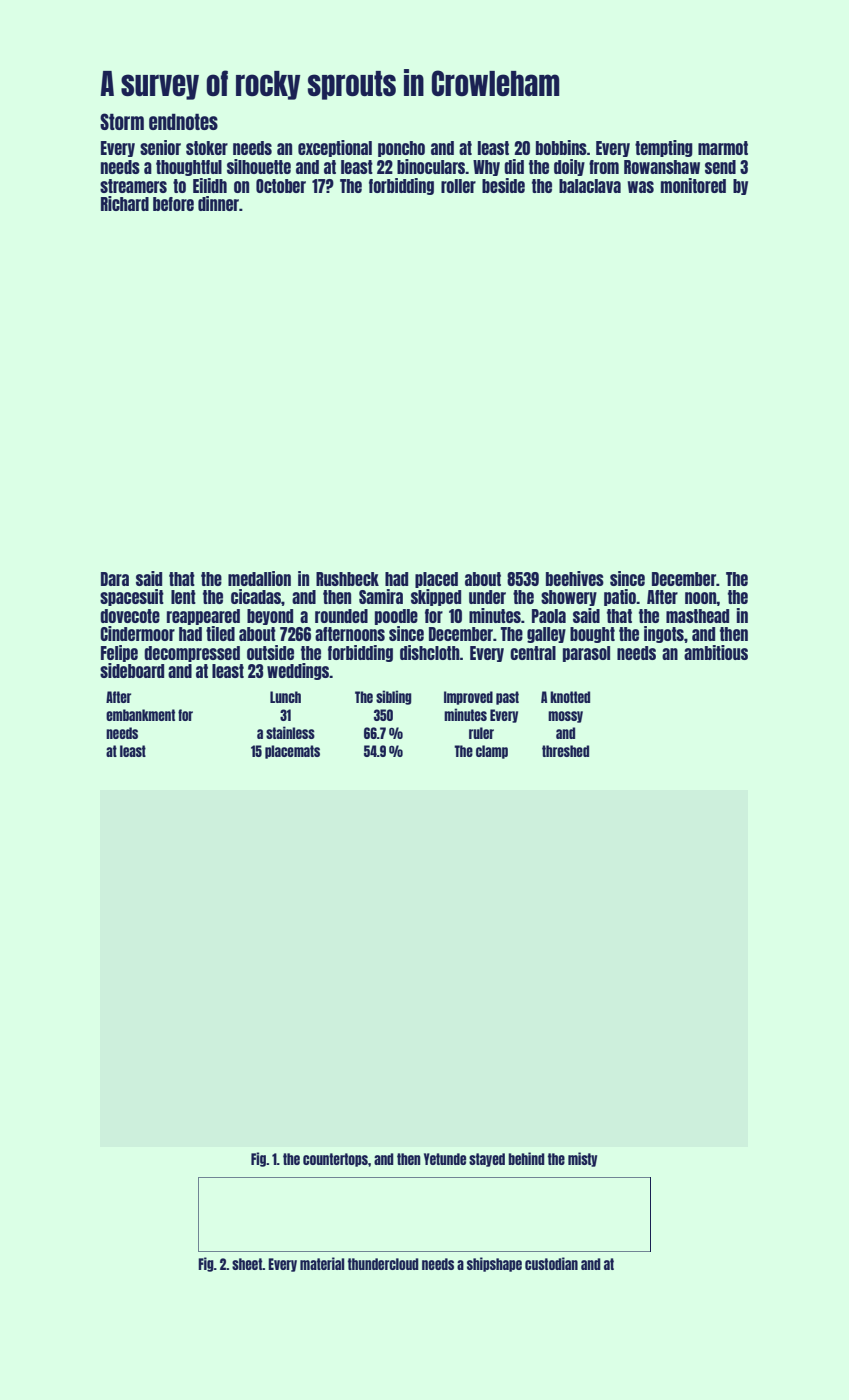  I want to click on did, so click(514, 166).
